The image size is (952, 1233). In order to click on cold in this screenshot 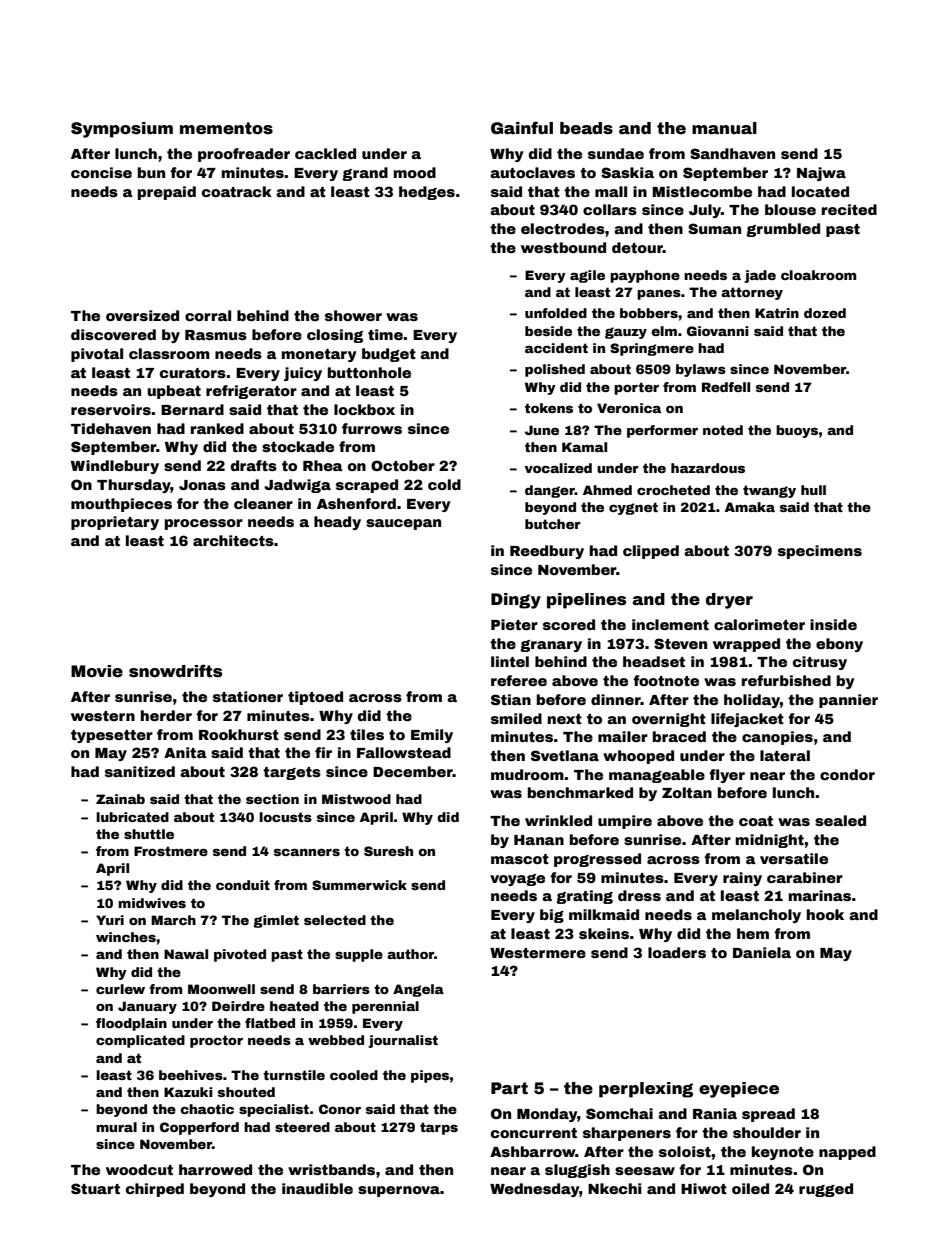, I will do `click(444, 484)`.
